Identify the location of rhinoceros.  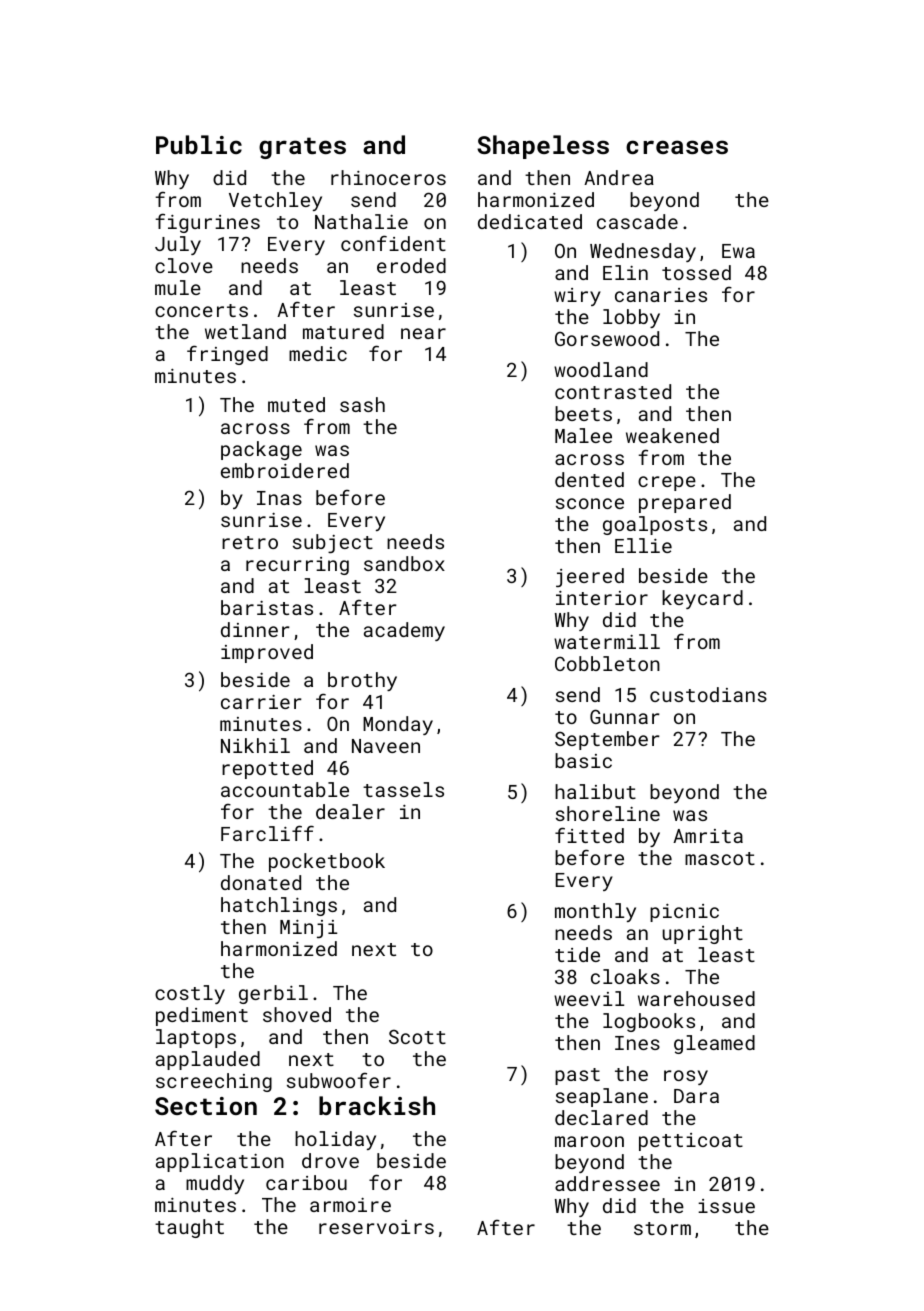
(388, 177).
